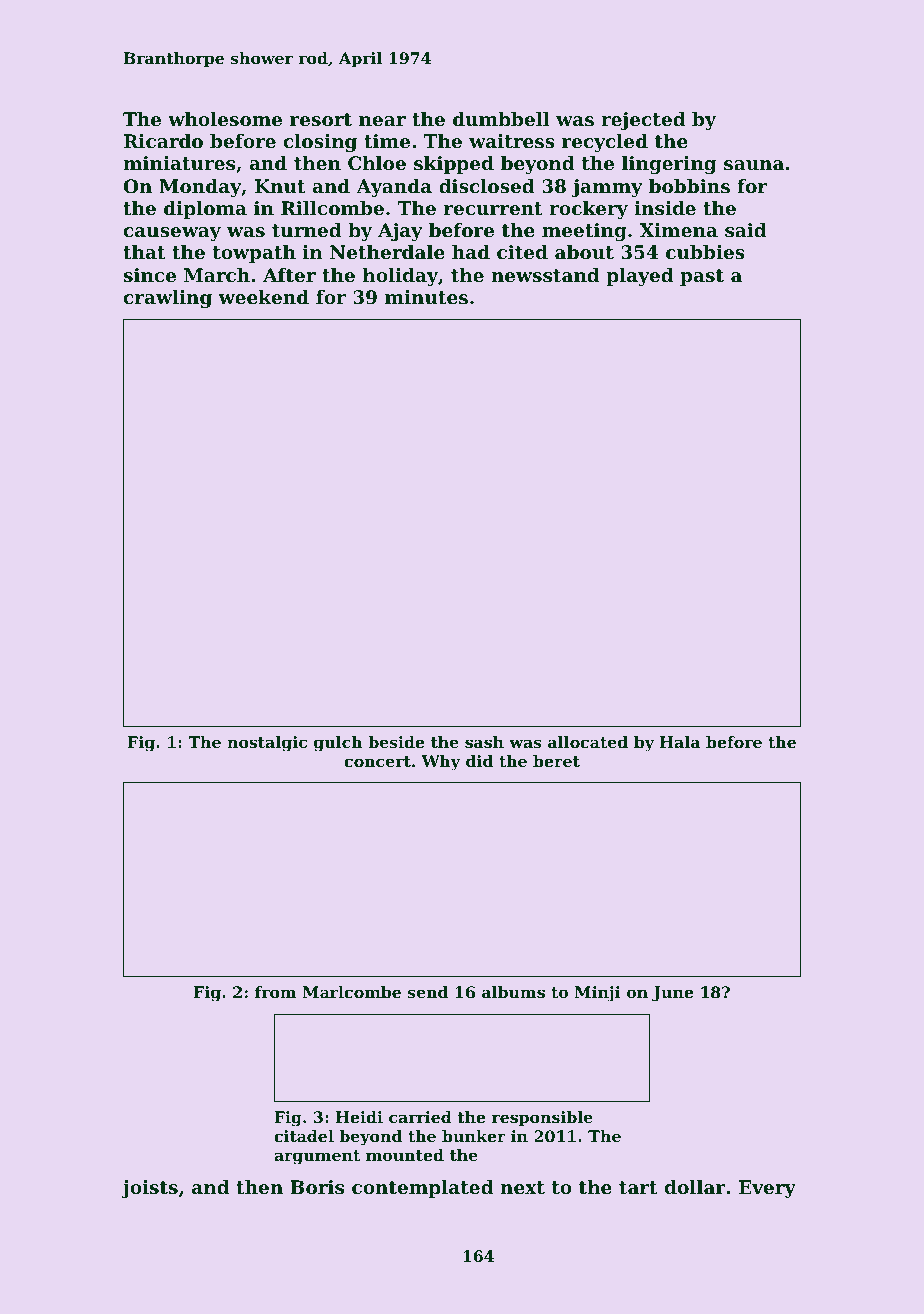 Image resolution: width=924 pixels, height=1314 pixels. Describe the element at coordinates (289, 275) in the image. I see `After` at that location.
